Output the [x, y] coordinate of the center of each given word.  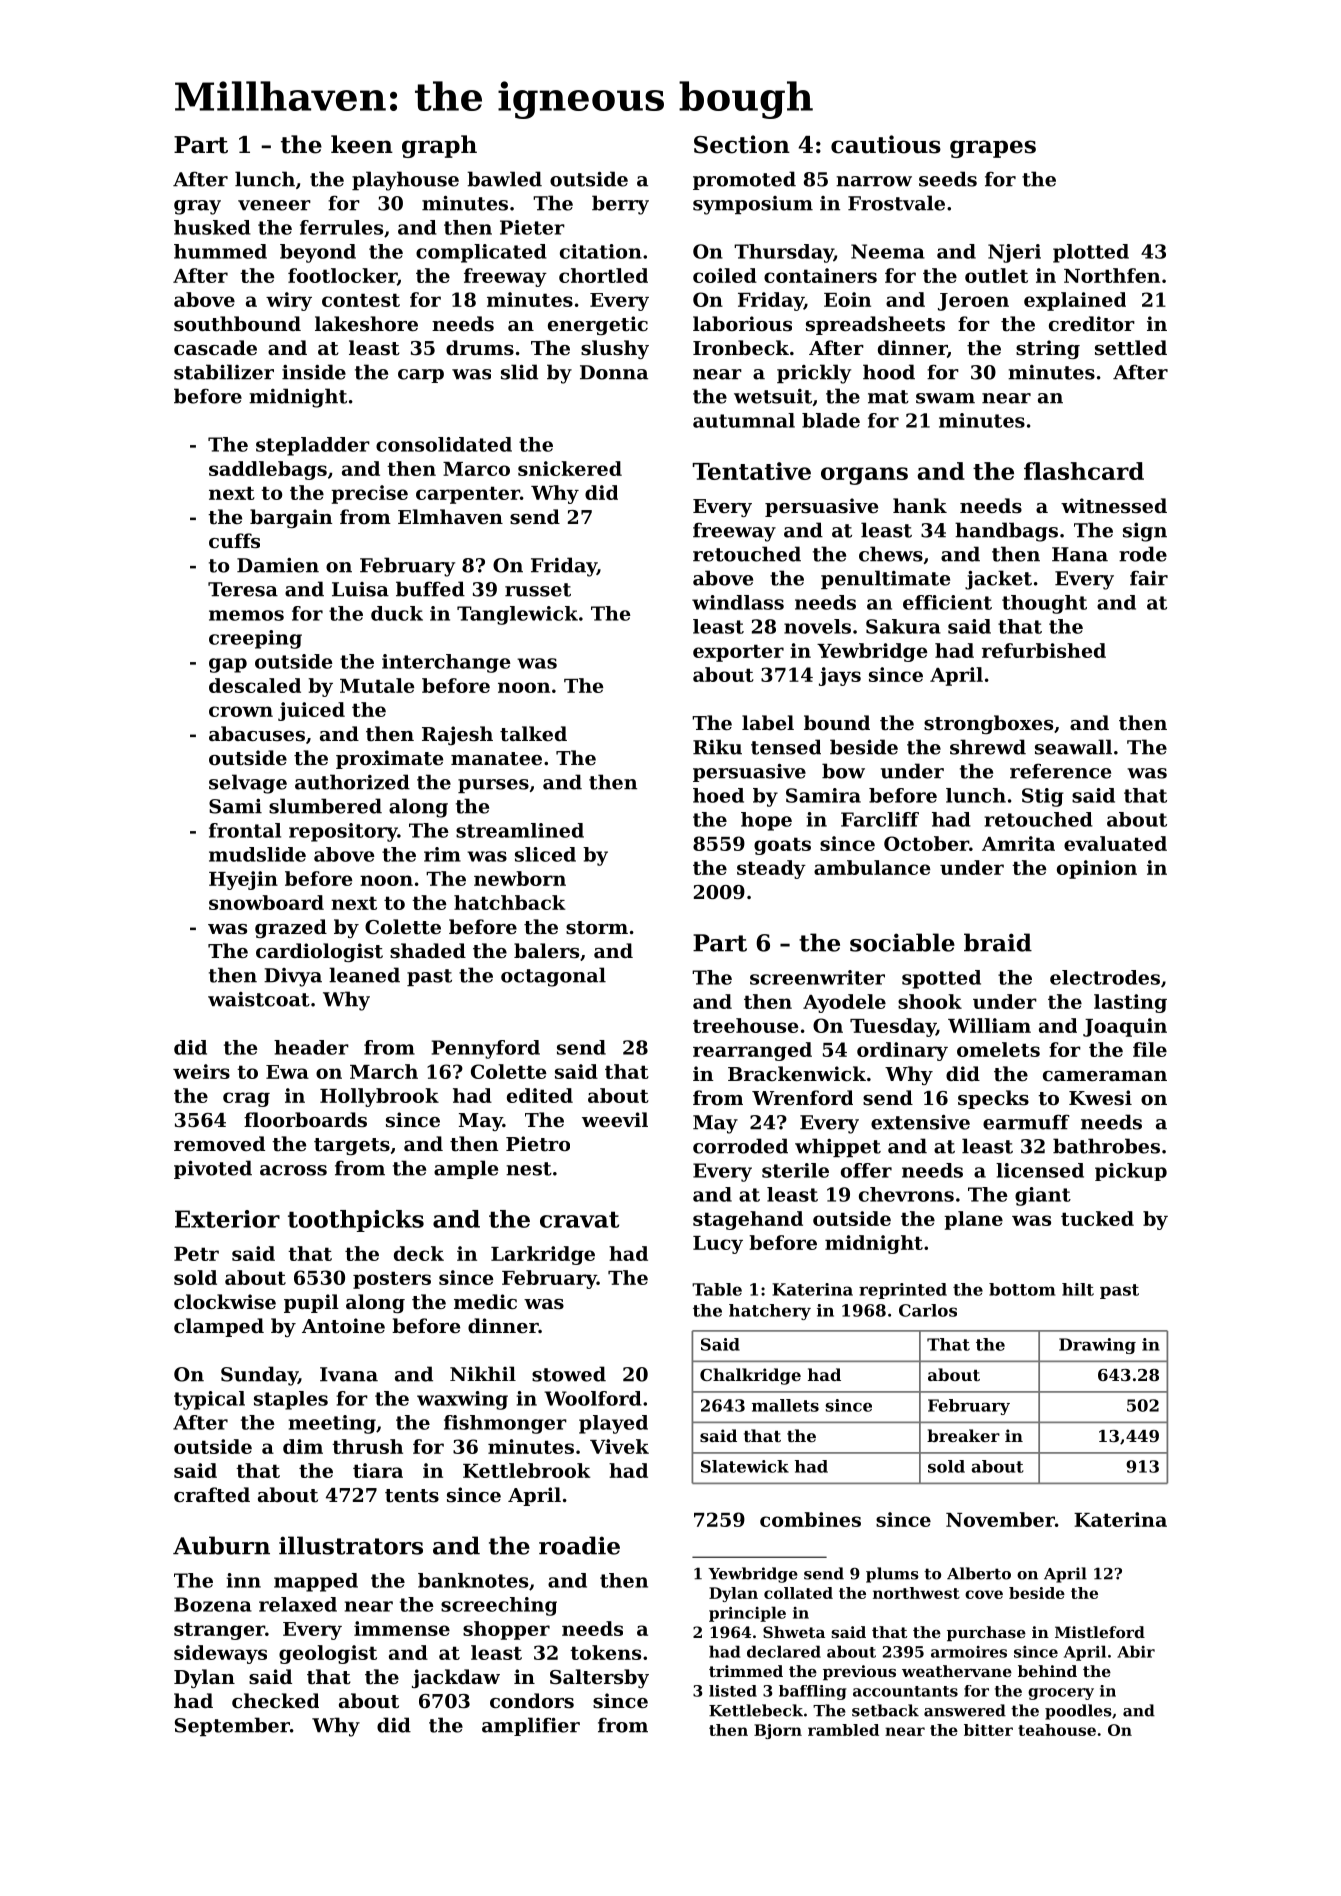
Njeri [1014, 253]
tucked [1097, 1218]
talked [533, 734]
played [613, 1424]
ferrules [341, 227]
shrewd [988, 747]
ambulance [872, 867]
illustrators [351, 1545]
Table [717, 1289]
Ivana [349, 1374]
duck [397, 613]
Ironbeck [741, 347]
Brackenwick [797, 1073]
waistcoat [259, 999]
